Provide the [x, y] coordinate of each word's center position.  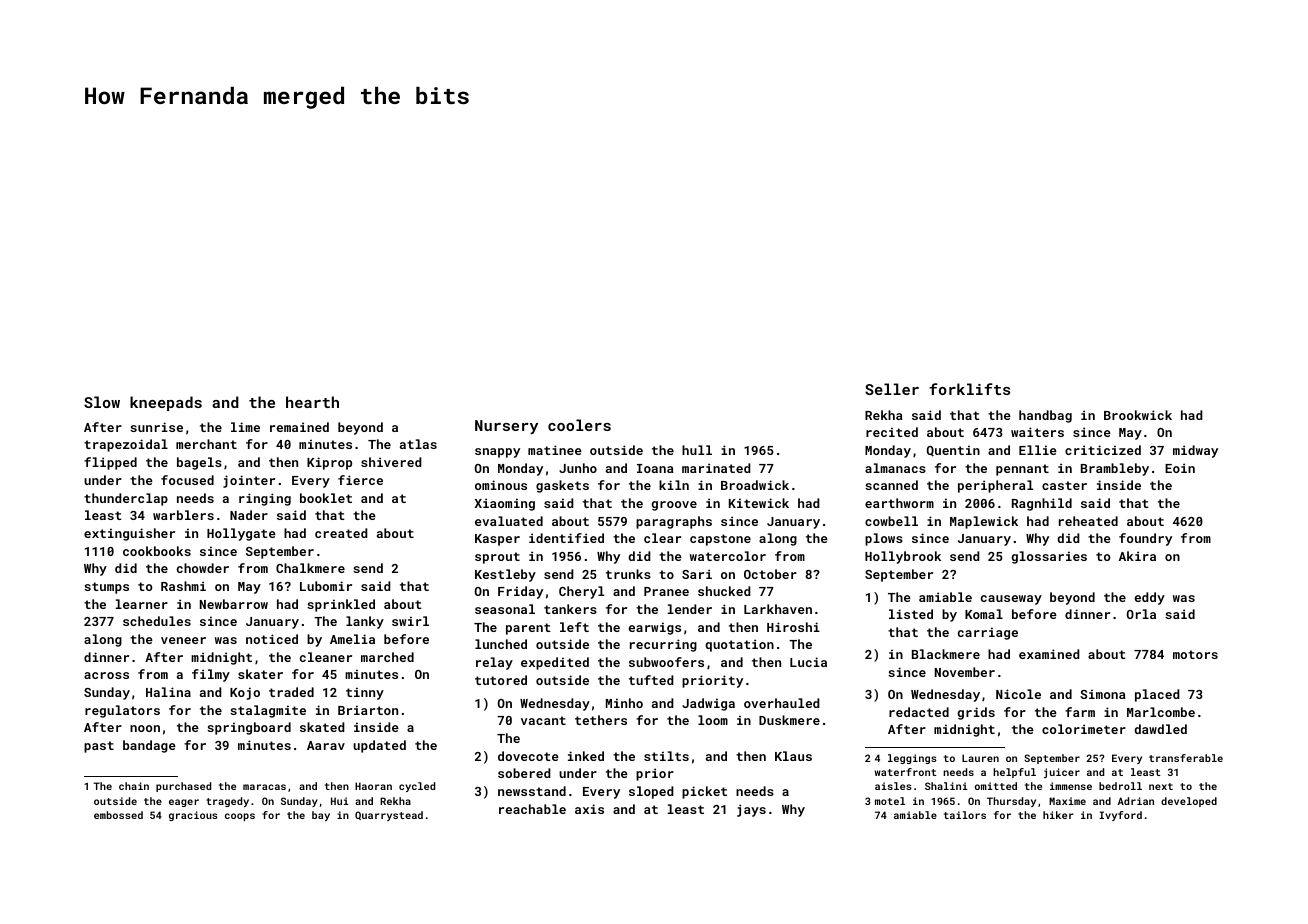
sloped [651, 792]
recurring [663, 645]
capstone [720, 540]
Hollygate [241, 534]
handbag [1045, 416]
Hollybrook [903, 557]
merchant [206, 444]
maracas [264, 787]
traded [291, 692]
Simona [1103, 694]
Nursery [506, 427]
